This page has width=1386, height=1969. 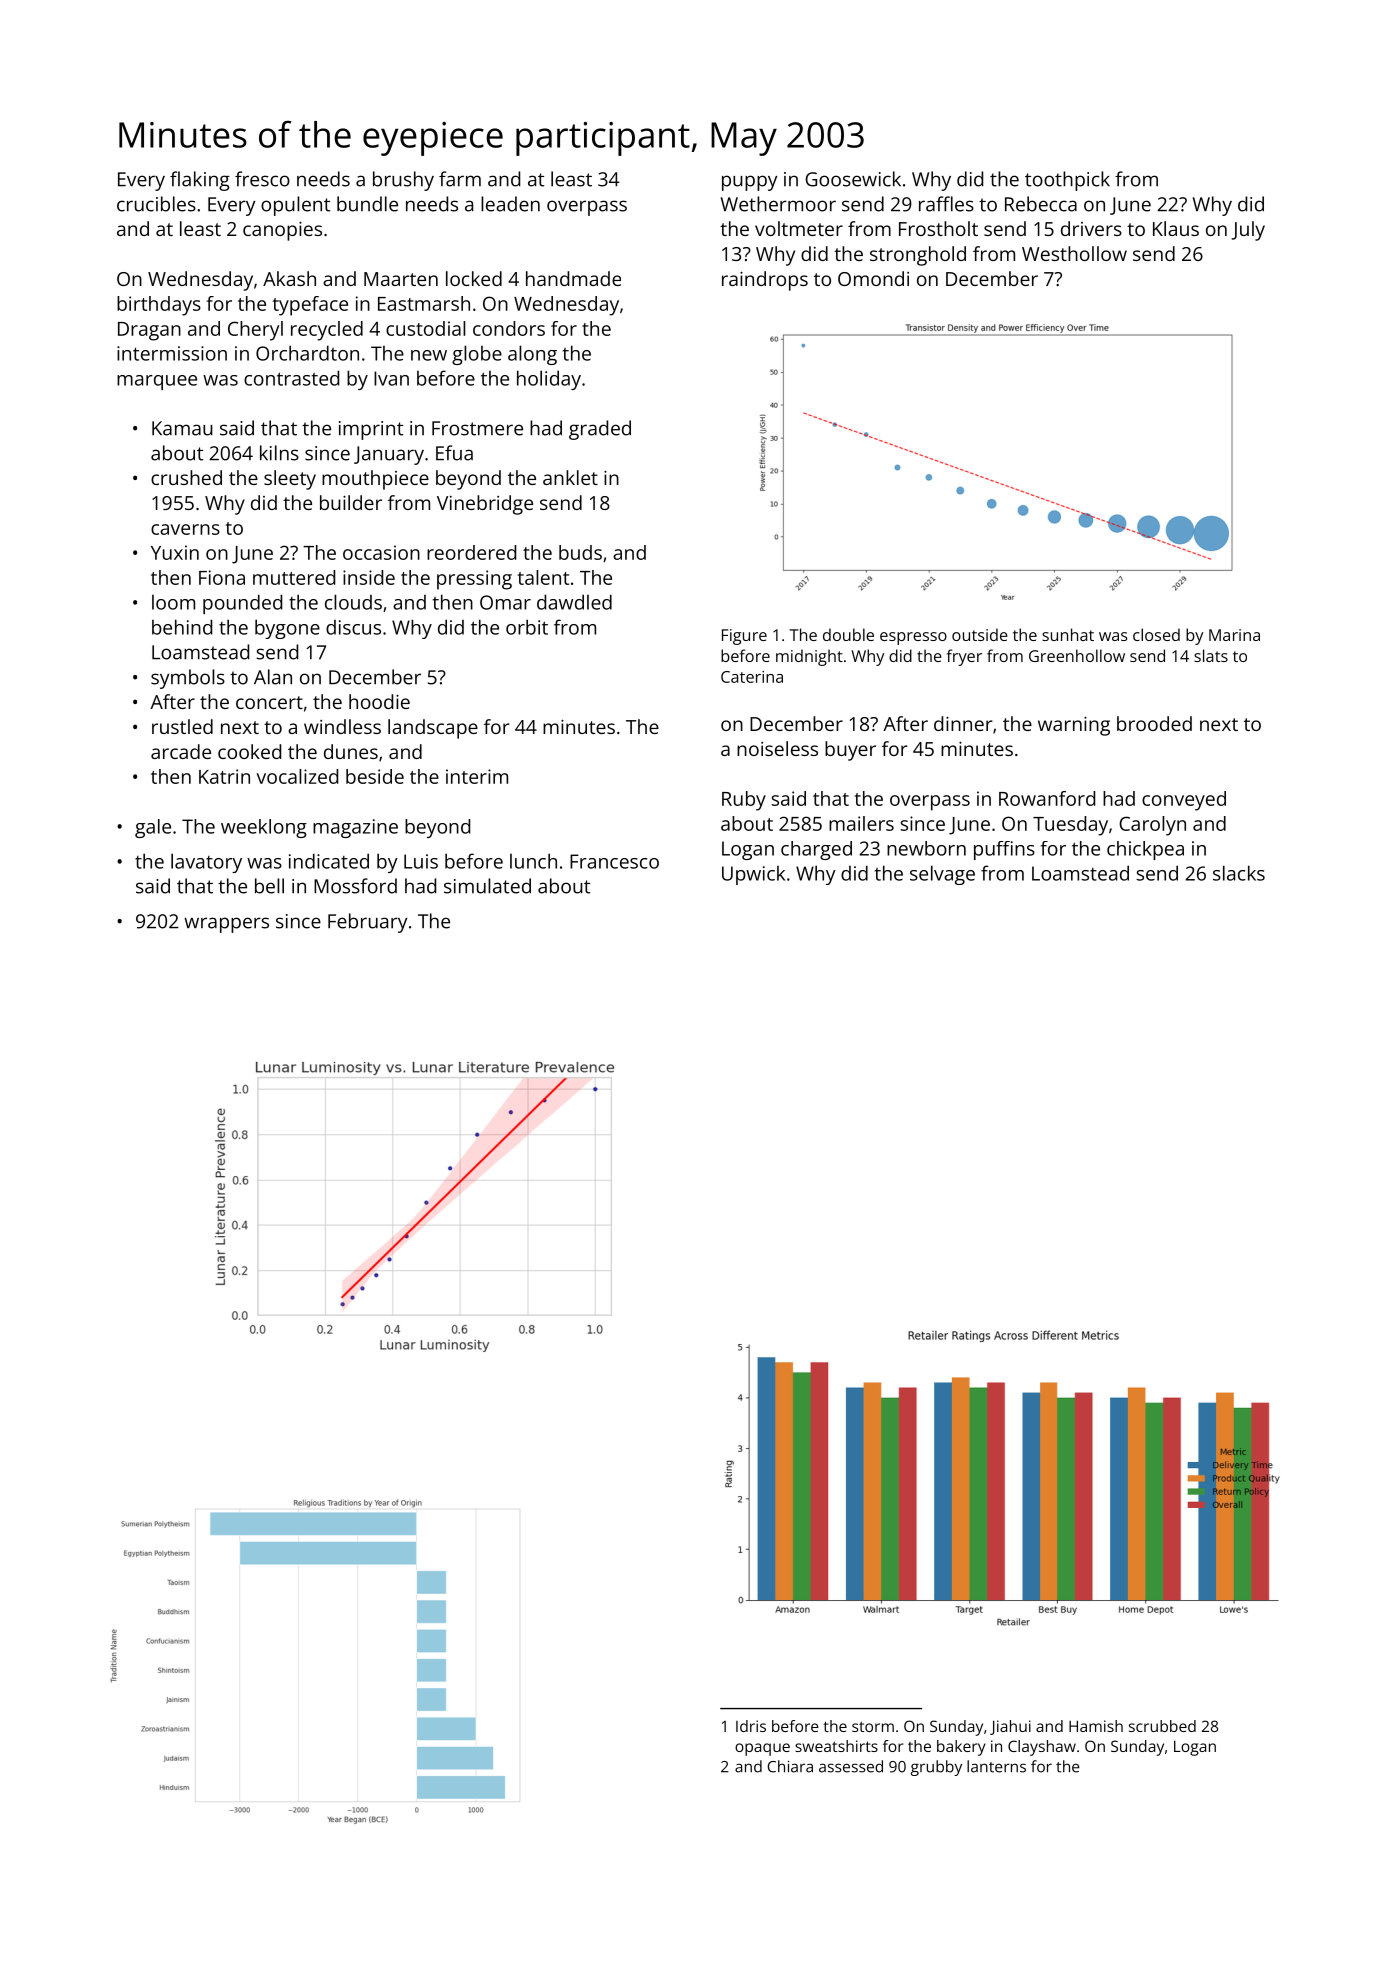 What do you see at coordinates (762, 1749) in the page?
I see `opaque` at bounding box center [762, 1749].
